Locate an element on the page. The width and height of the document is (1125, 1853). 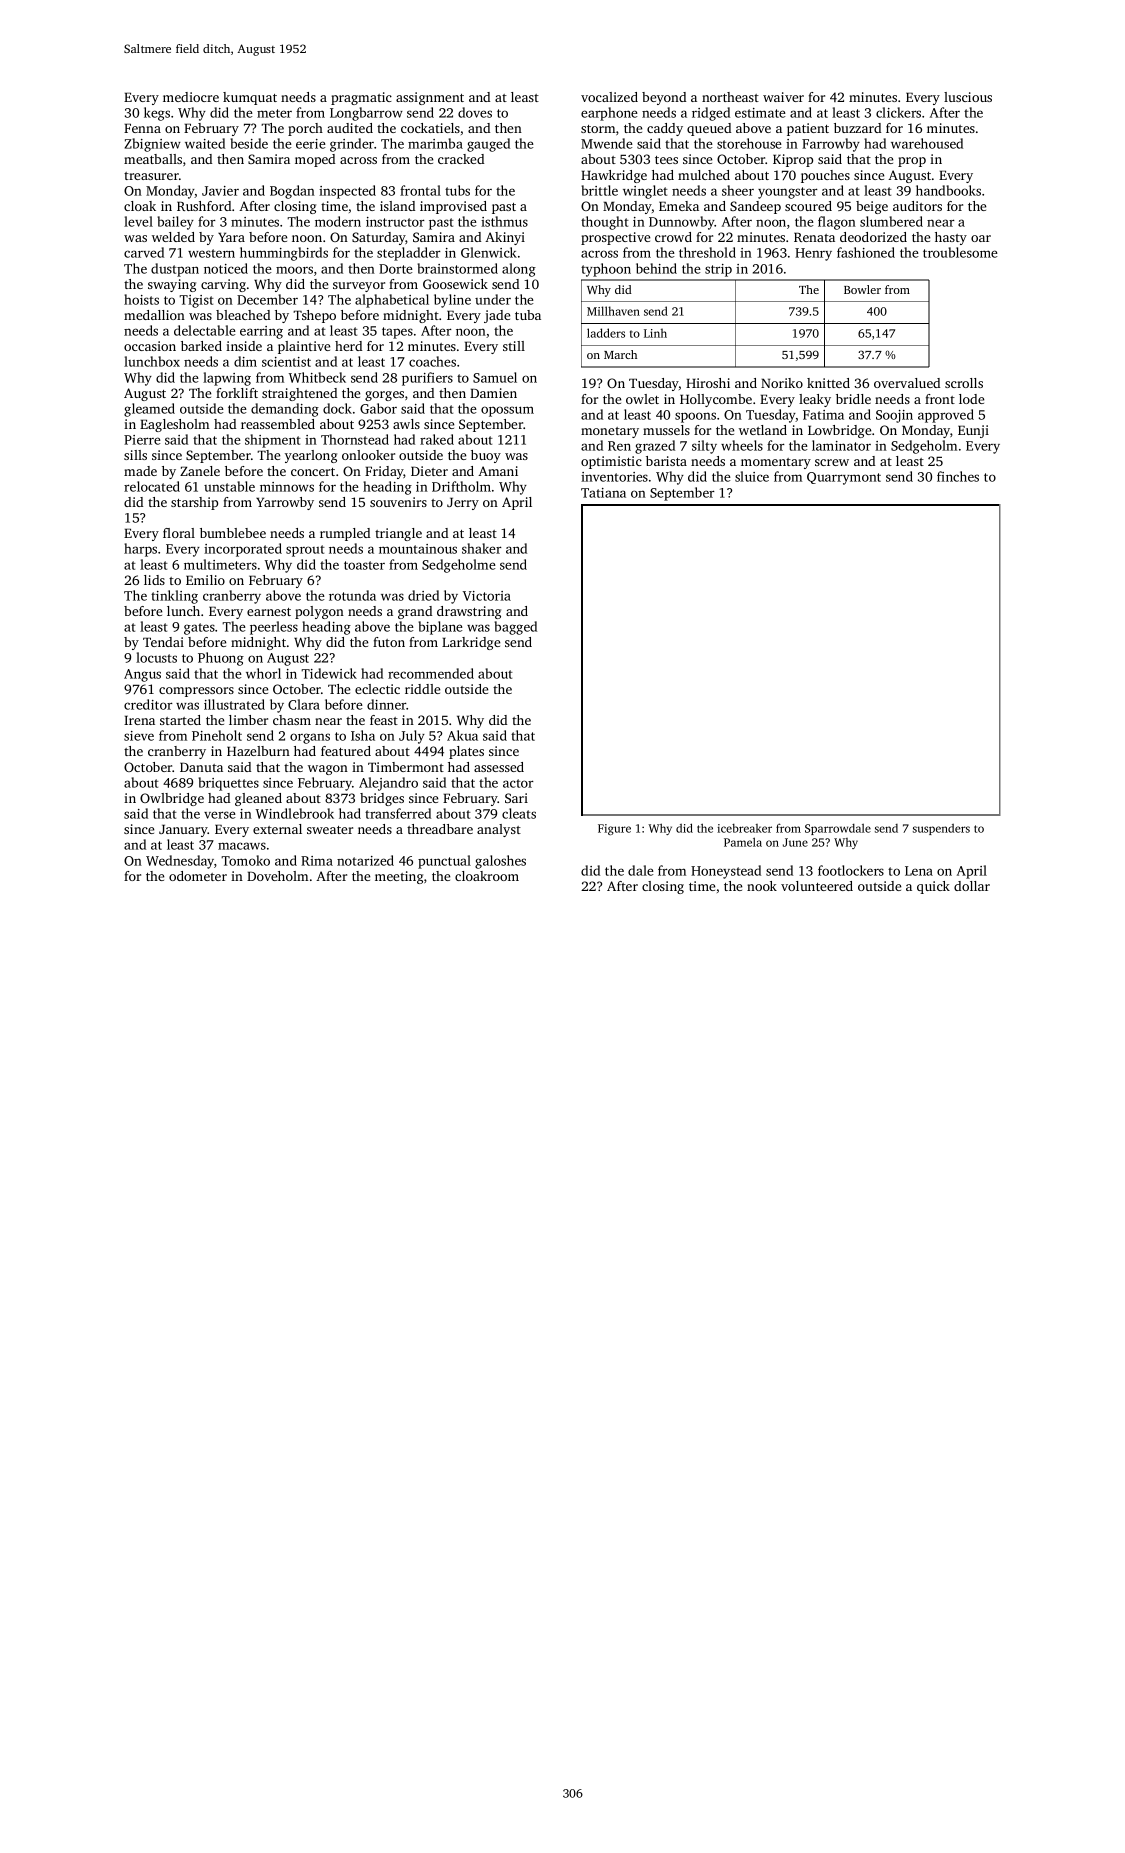
kumquat is located at coordinates (250, 98).
